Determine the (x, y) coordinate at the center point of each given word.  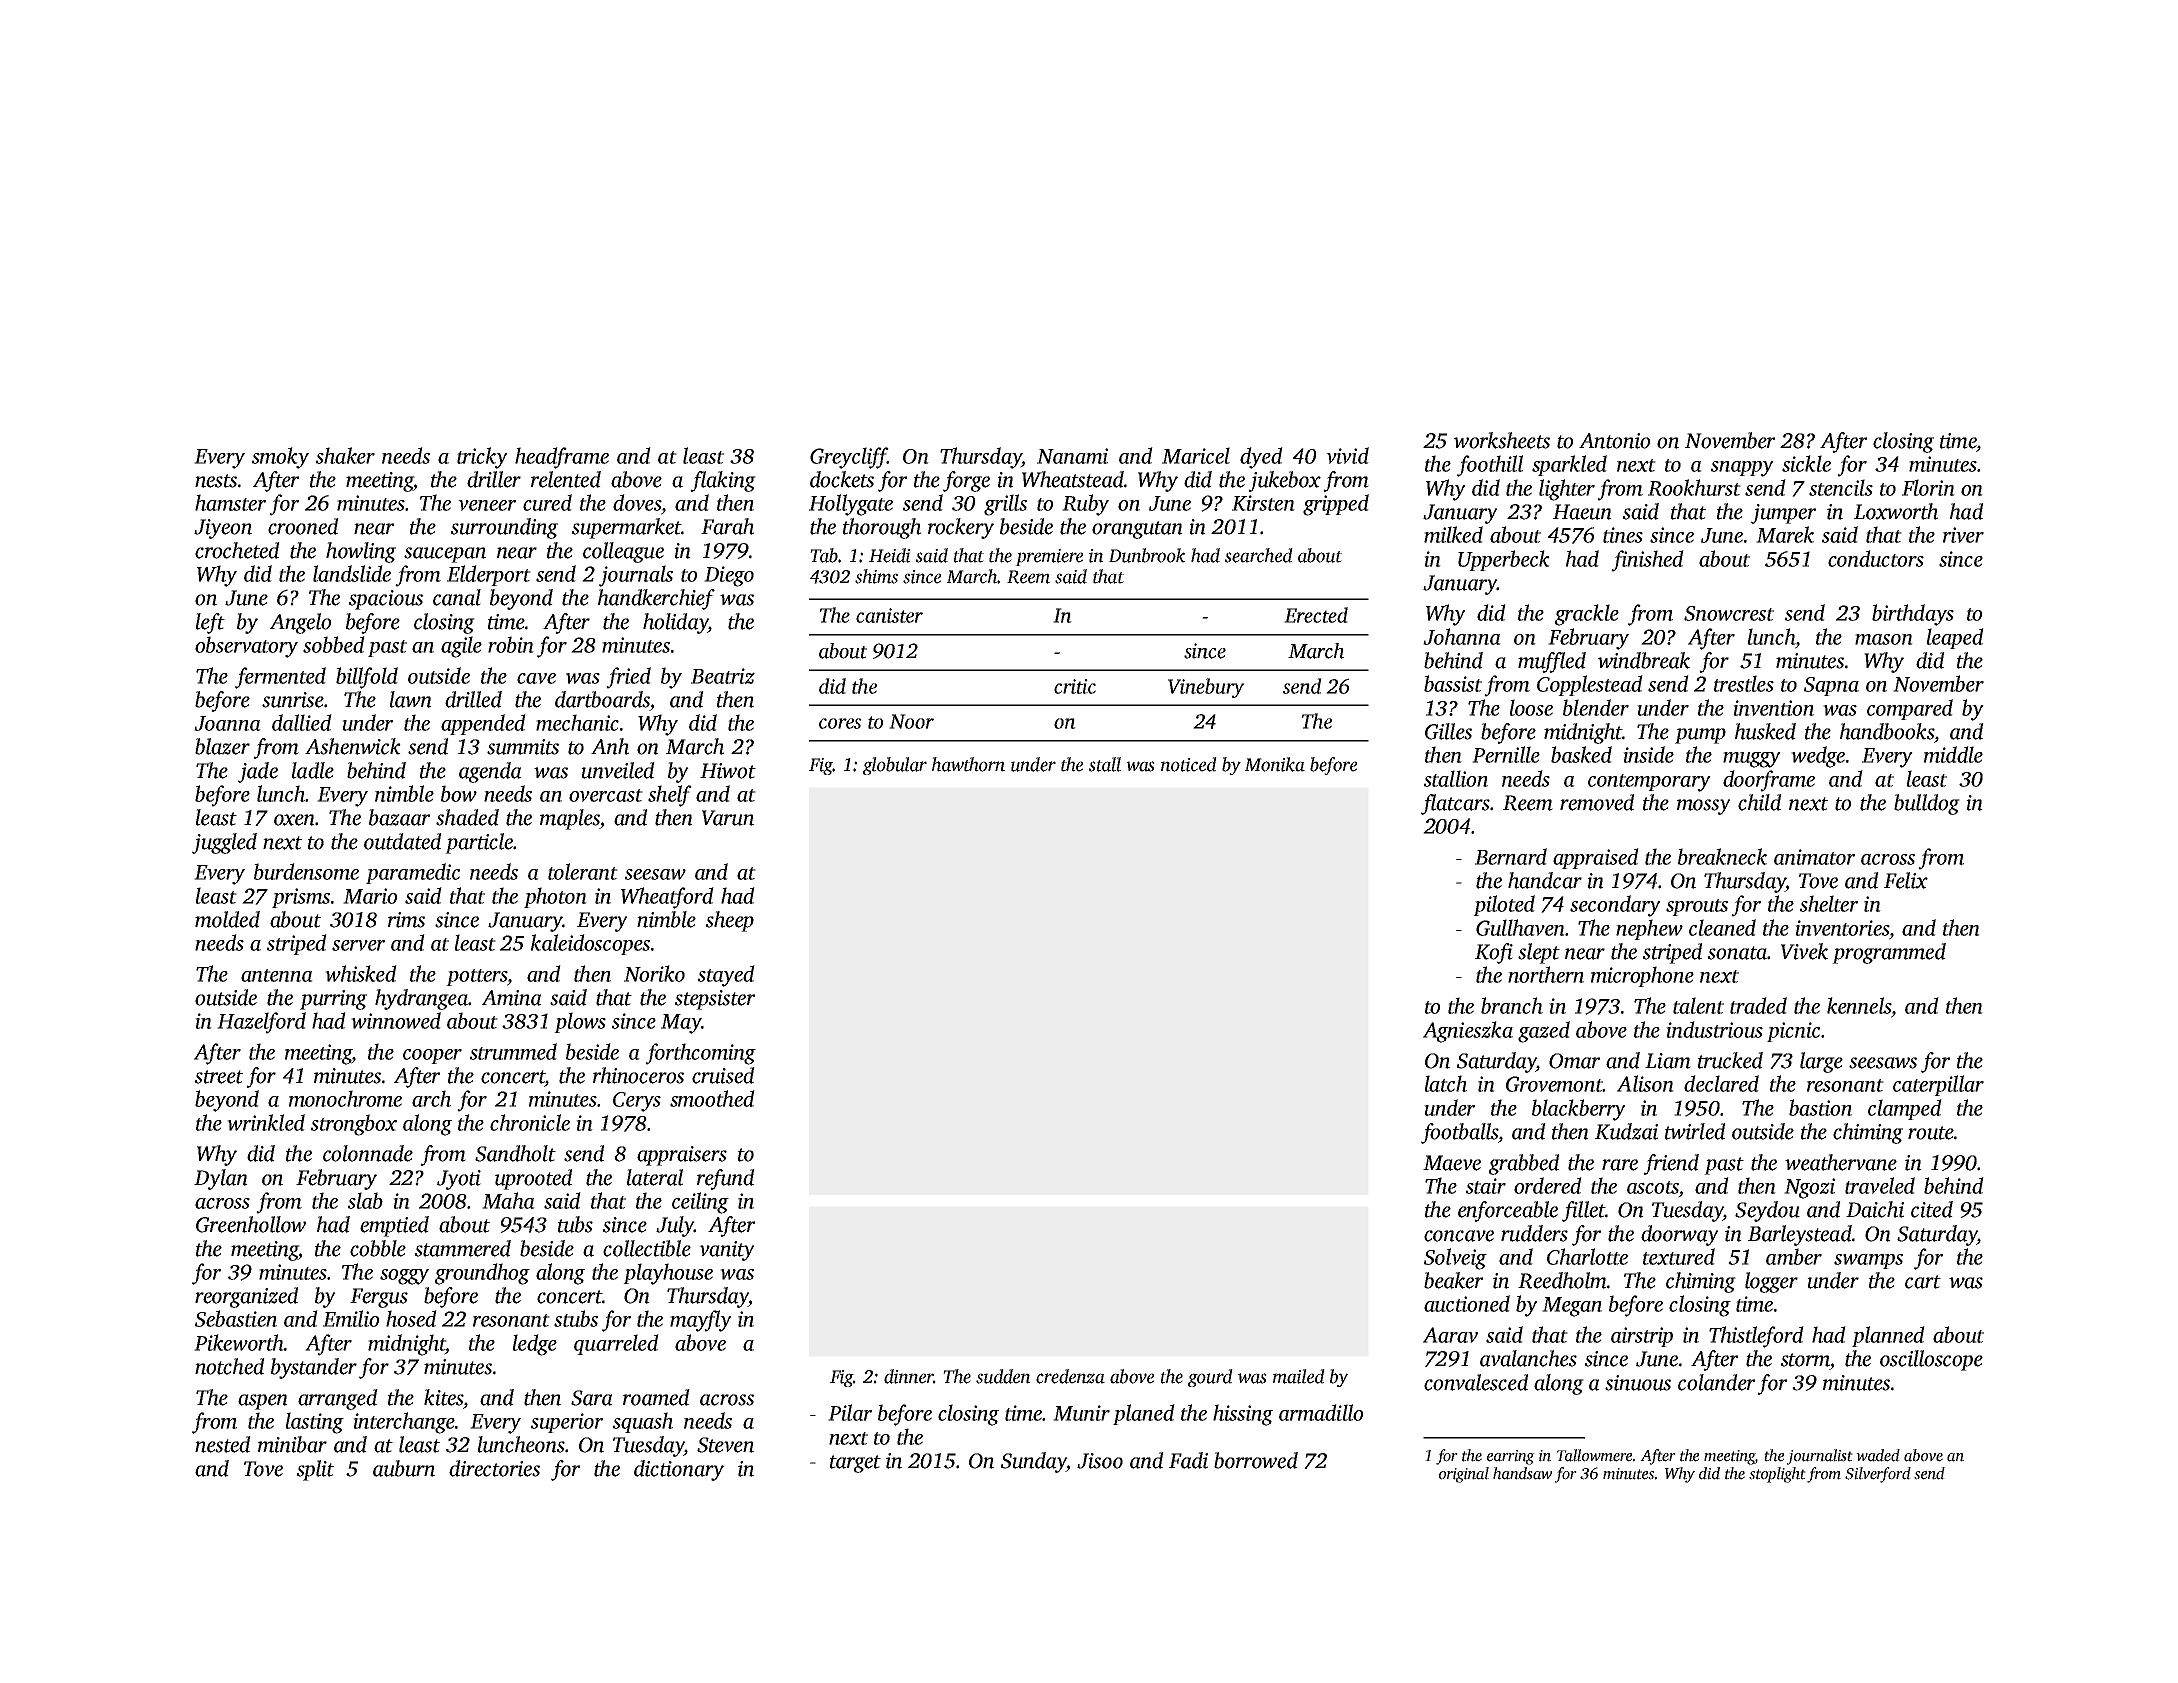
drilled (473, 699)
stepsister (715, 1000)
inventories (1842, 928)
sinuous (1638, 1383)
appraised (1596, 858)
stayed (726, 976)
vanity (727, 1251)
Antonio (1614, 441)
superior (567, 1423)
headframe (562, 458)
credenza (1070, 1376)
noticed (1189, 764)
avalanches (1528, 1358)
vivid (1347, 455)
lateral (655, 1177)
